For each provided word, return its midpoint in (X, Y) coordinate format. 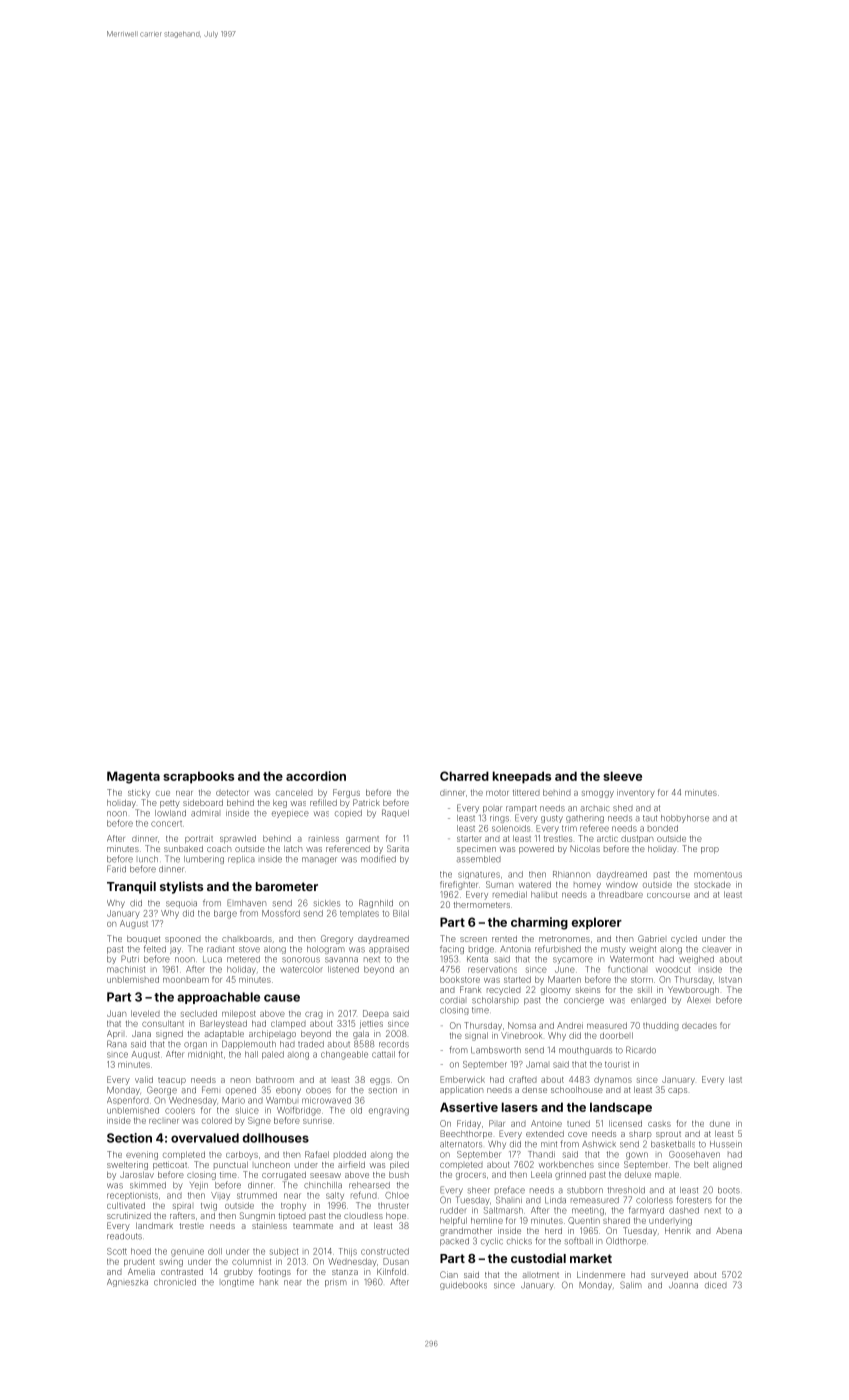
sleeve (622, 776)
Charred (464, 776)
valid (144, 1079)
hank (269, 1282)
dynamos (613, 1080)
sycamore (573, 960)
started (517, 979)
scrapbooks (198, 777)
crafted (523, 1079)
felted (155, 949)
